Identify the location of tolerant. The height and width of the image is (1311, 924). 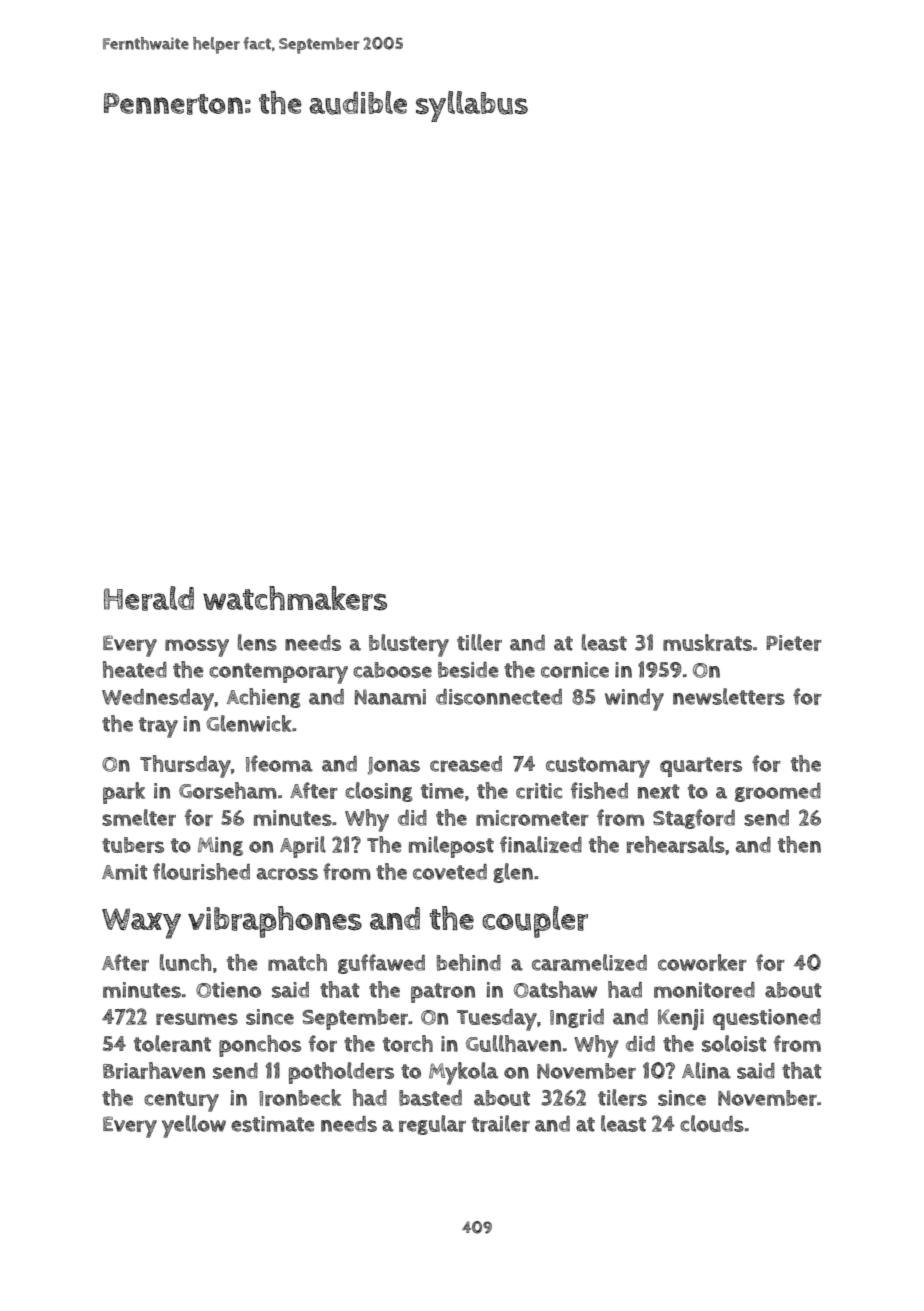
(172, 1043).
